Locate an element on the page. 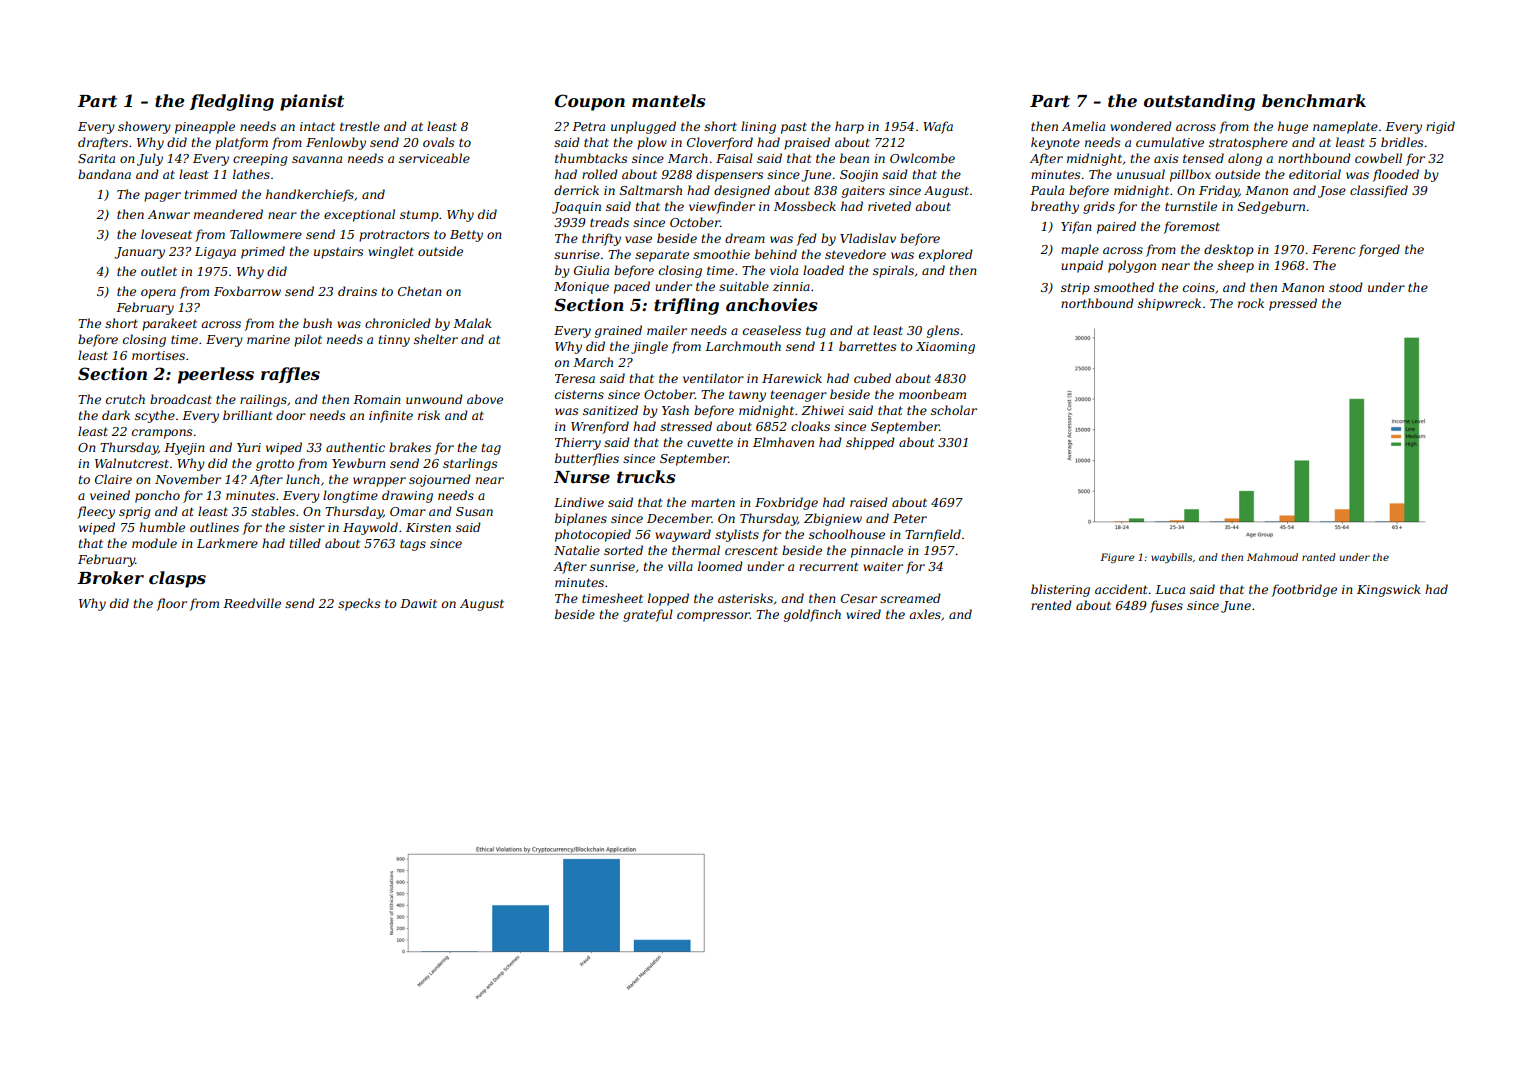 This page has width=1537, height=1087. sheep is located at coordinates (1235, 266).
